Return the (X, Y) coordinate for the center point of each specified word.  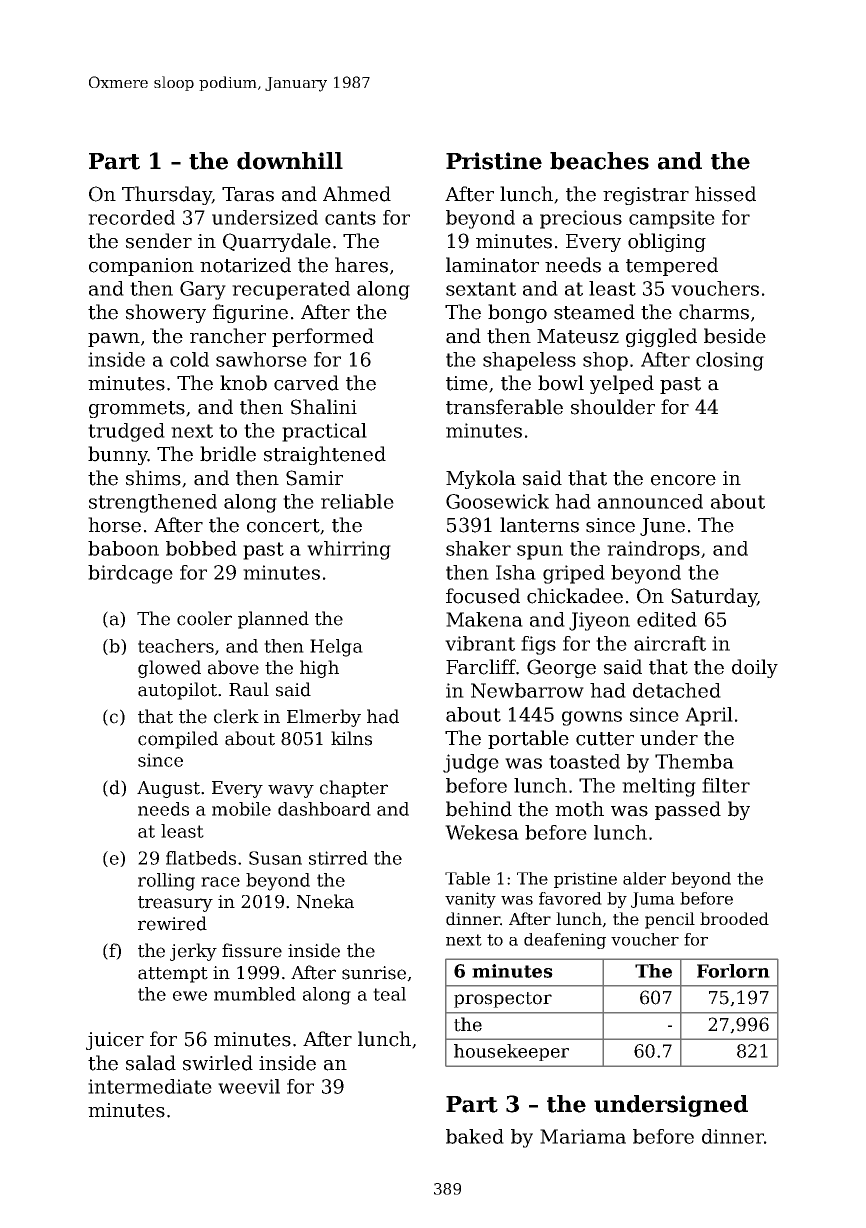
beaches (599, 161)
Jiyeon (599, 621)
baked (475, 1136)
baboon (123, 548)
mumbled (255, 994)
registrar (646, 196)
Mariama (583, 1136)
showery (166, 313)
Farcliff (481, 667)
